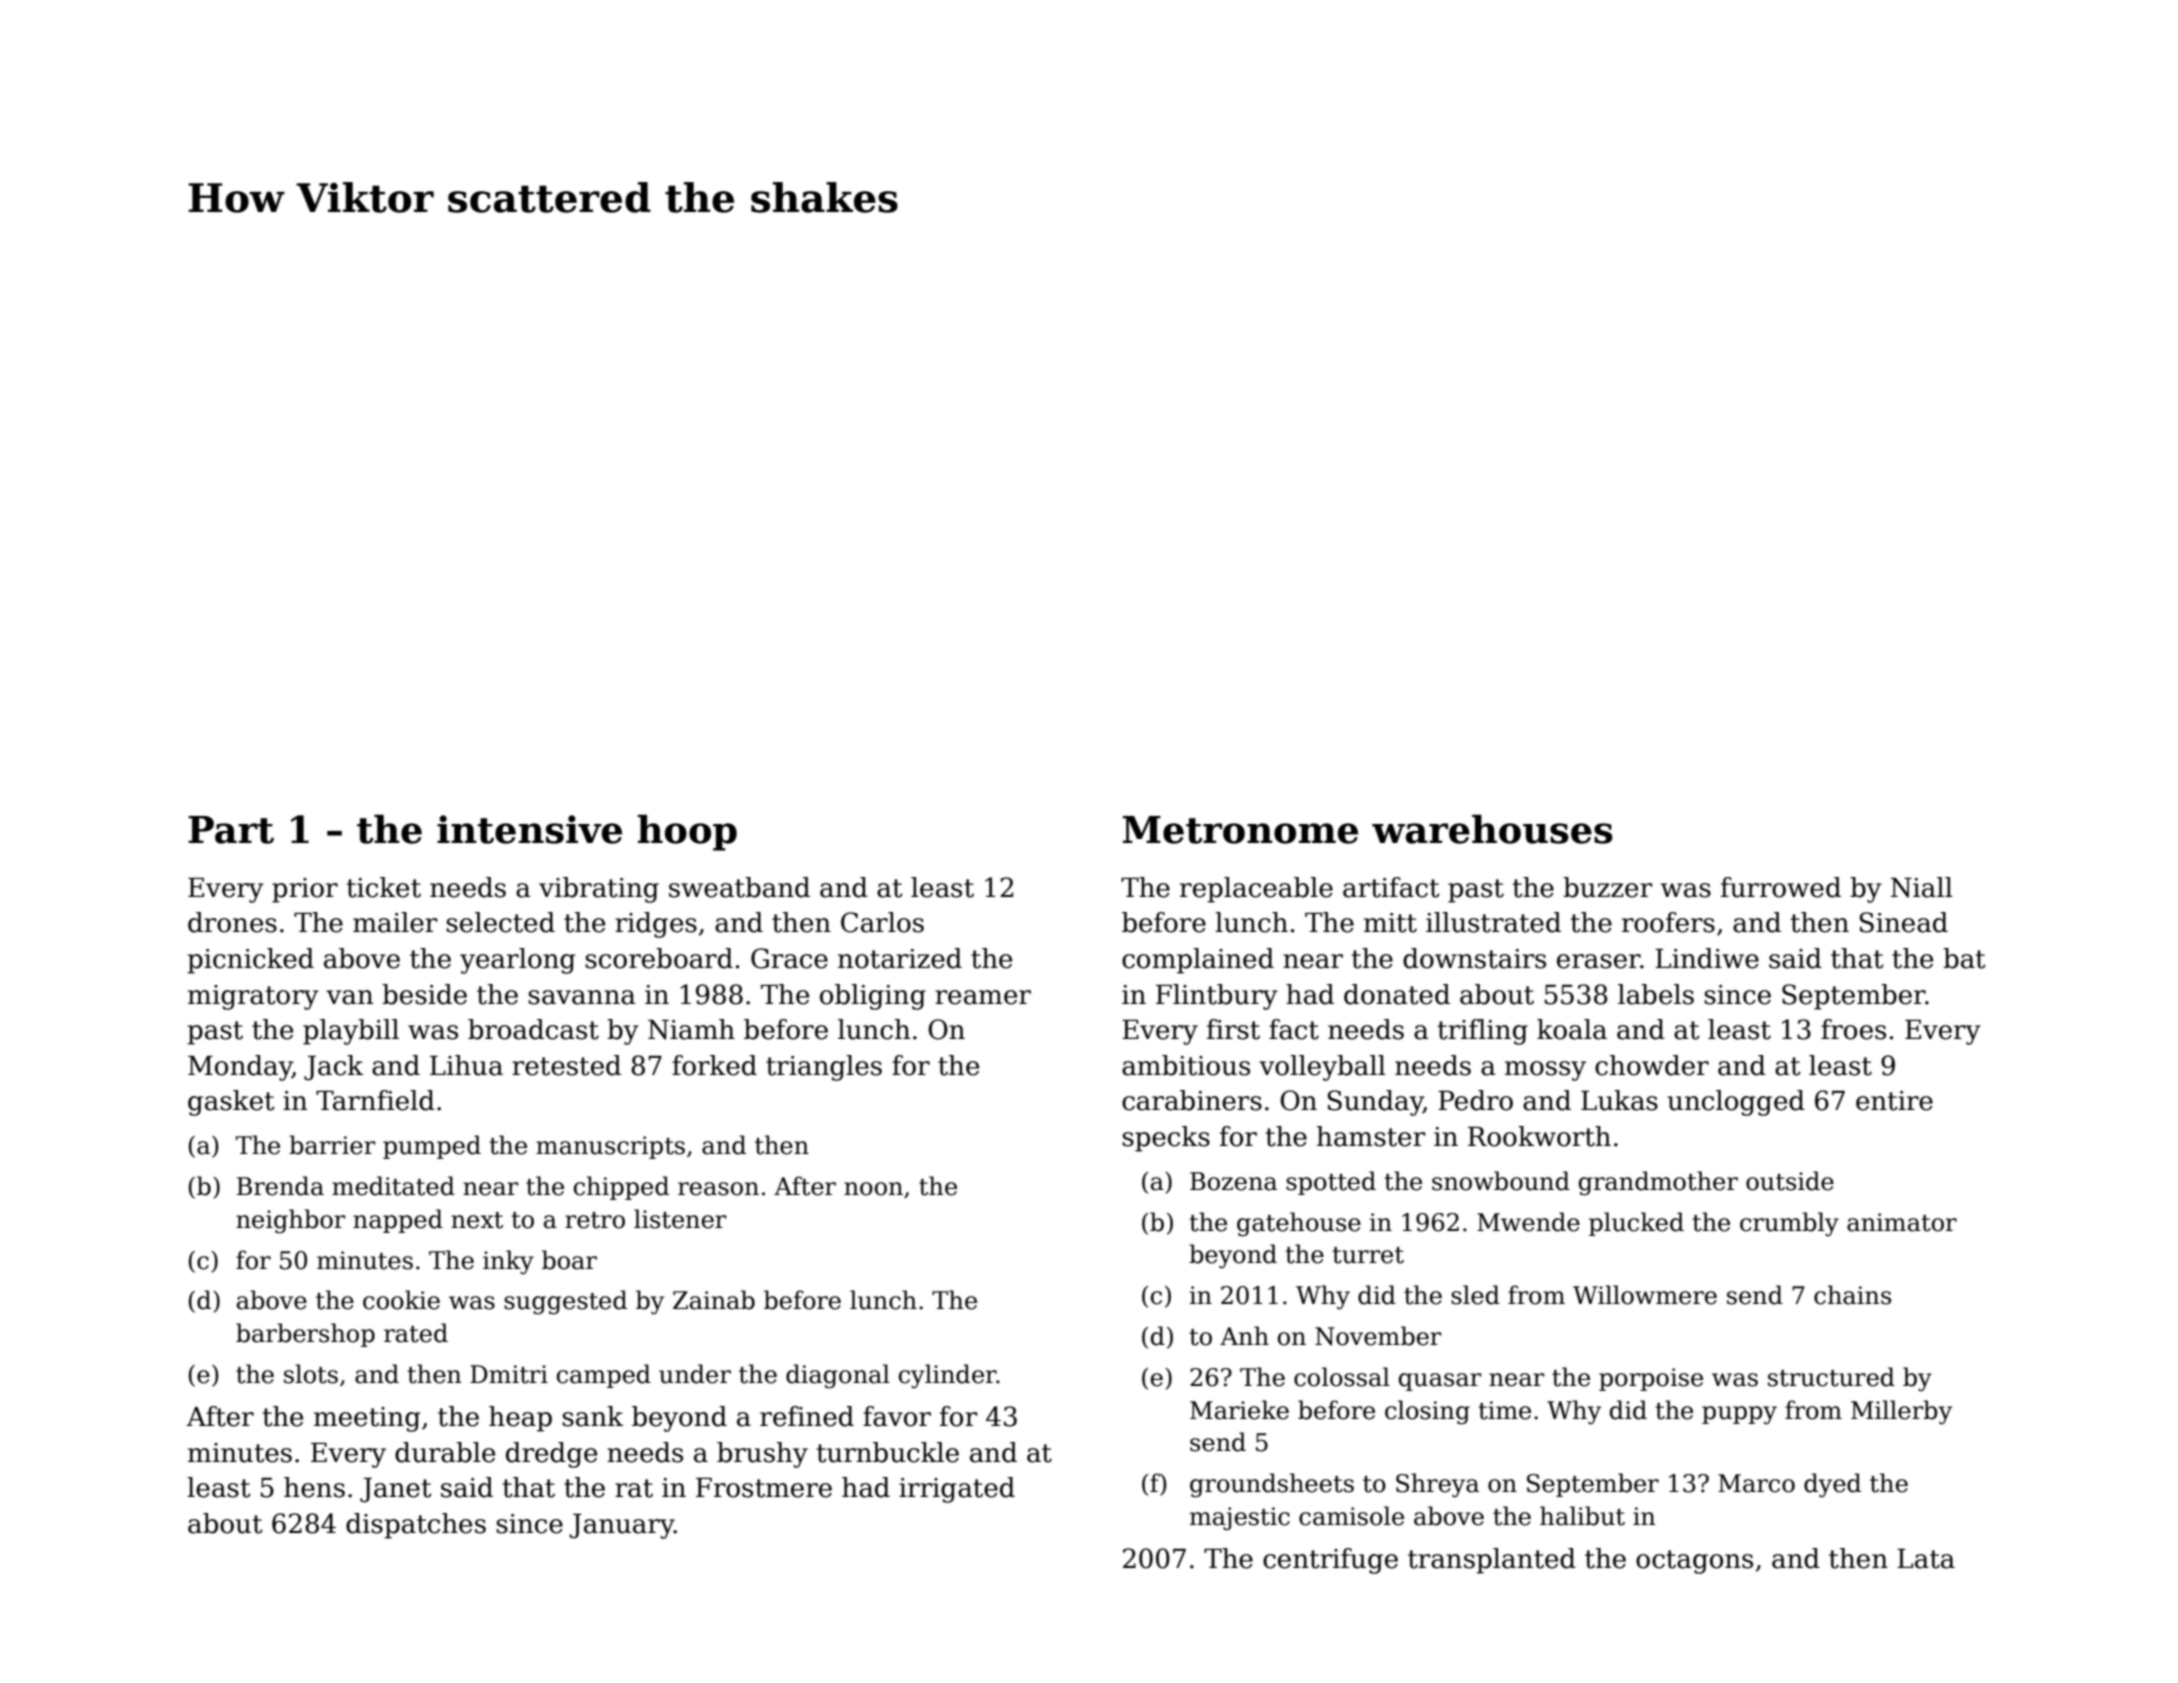  Describe the element at coordinates (610, 1147) in the screenshot. I see `manuscripts` at that location.
